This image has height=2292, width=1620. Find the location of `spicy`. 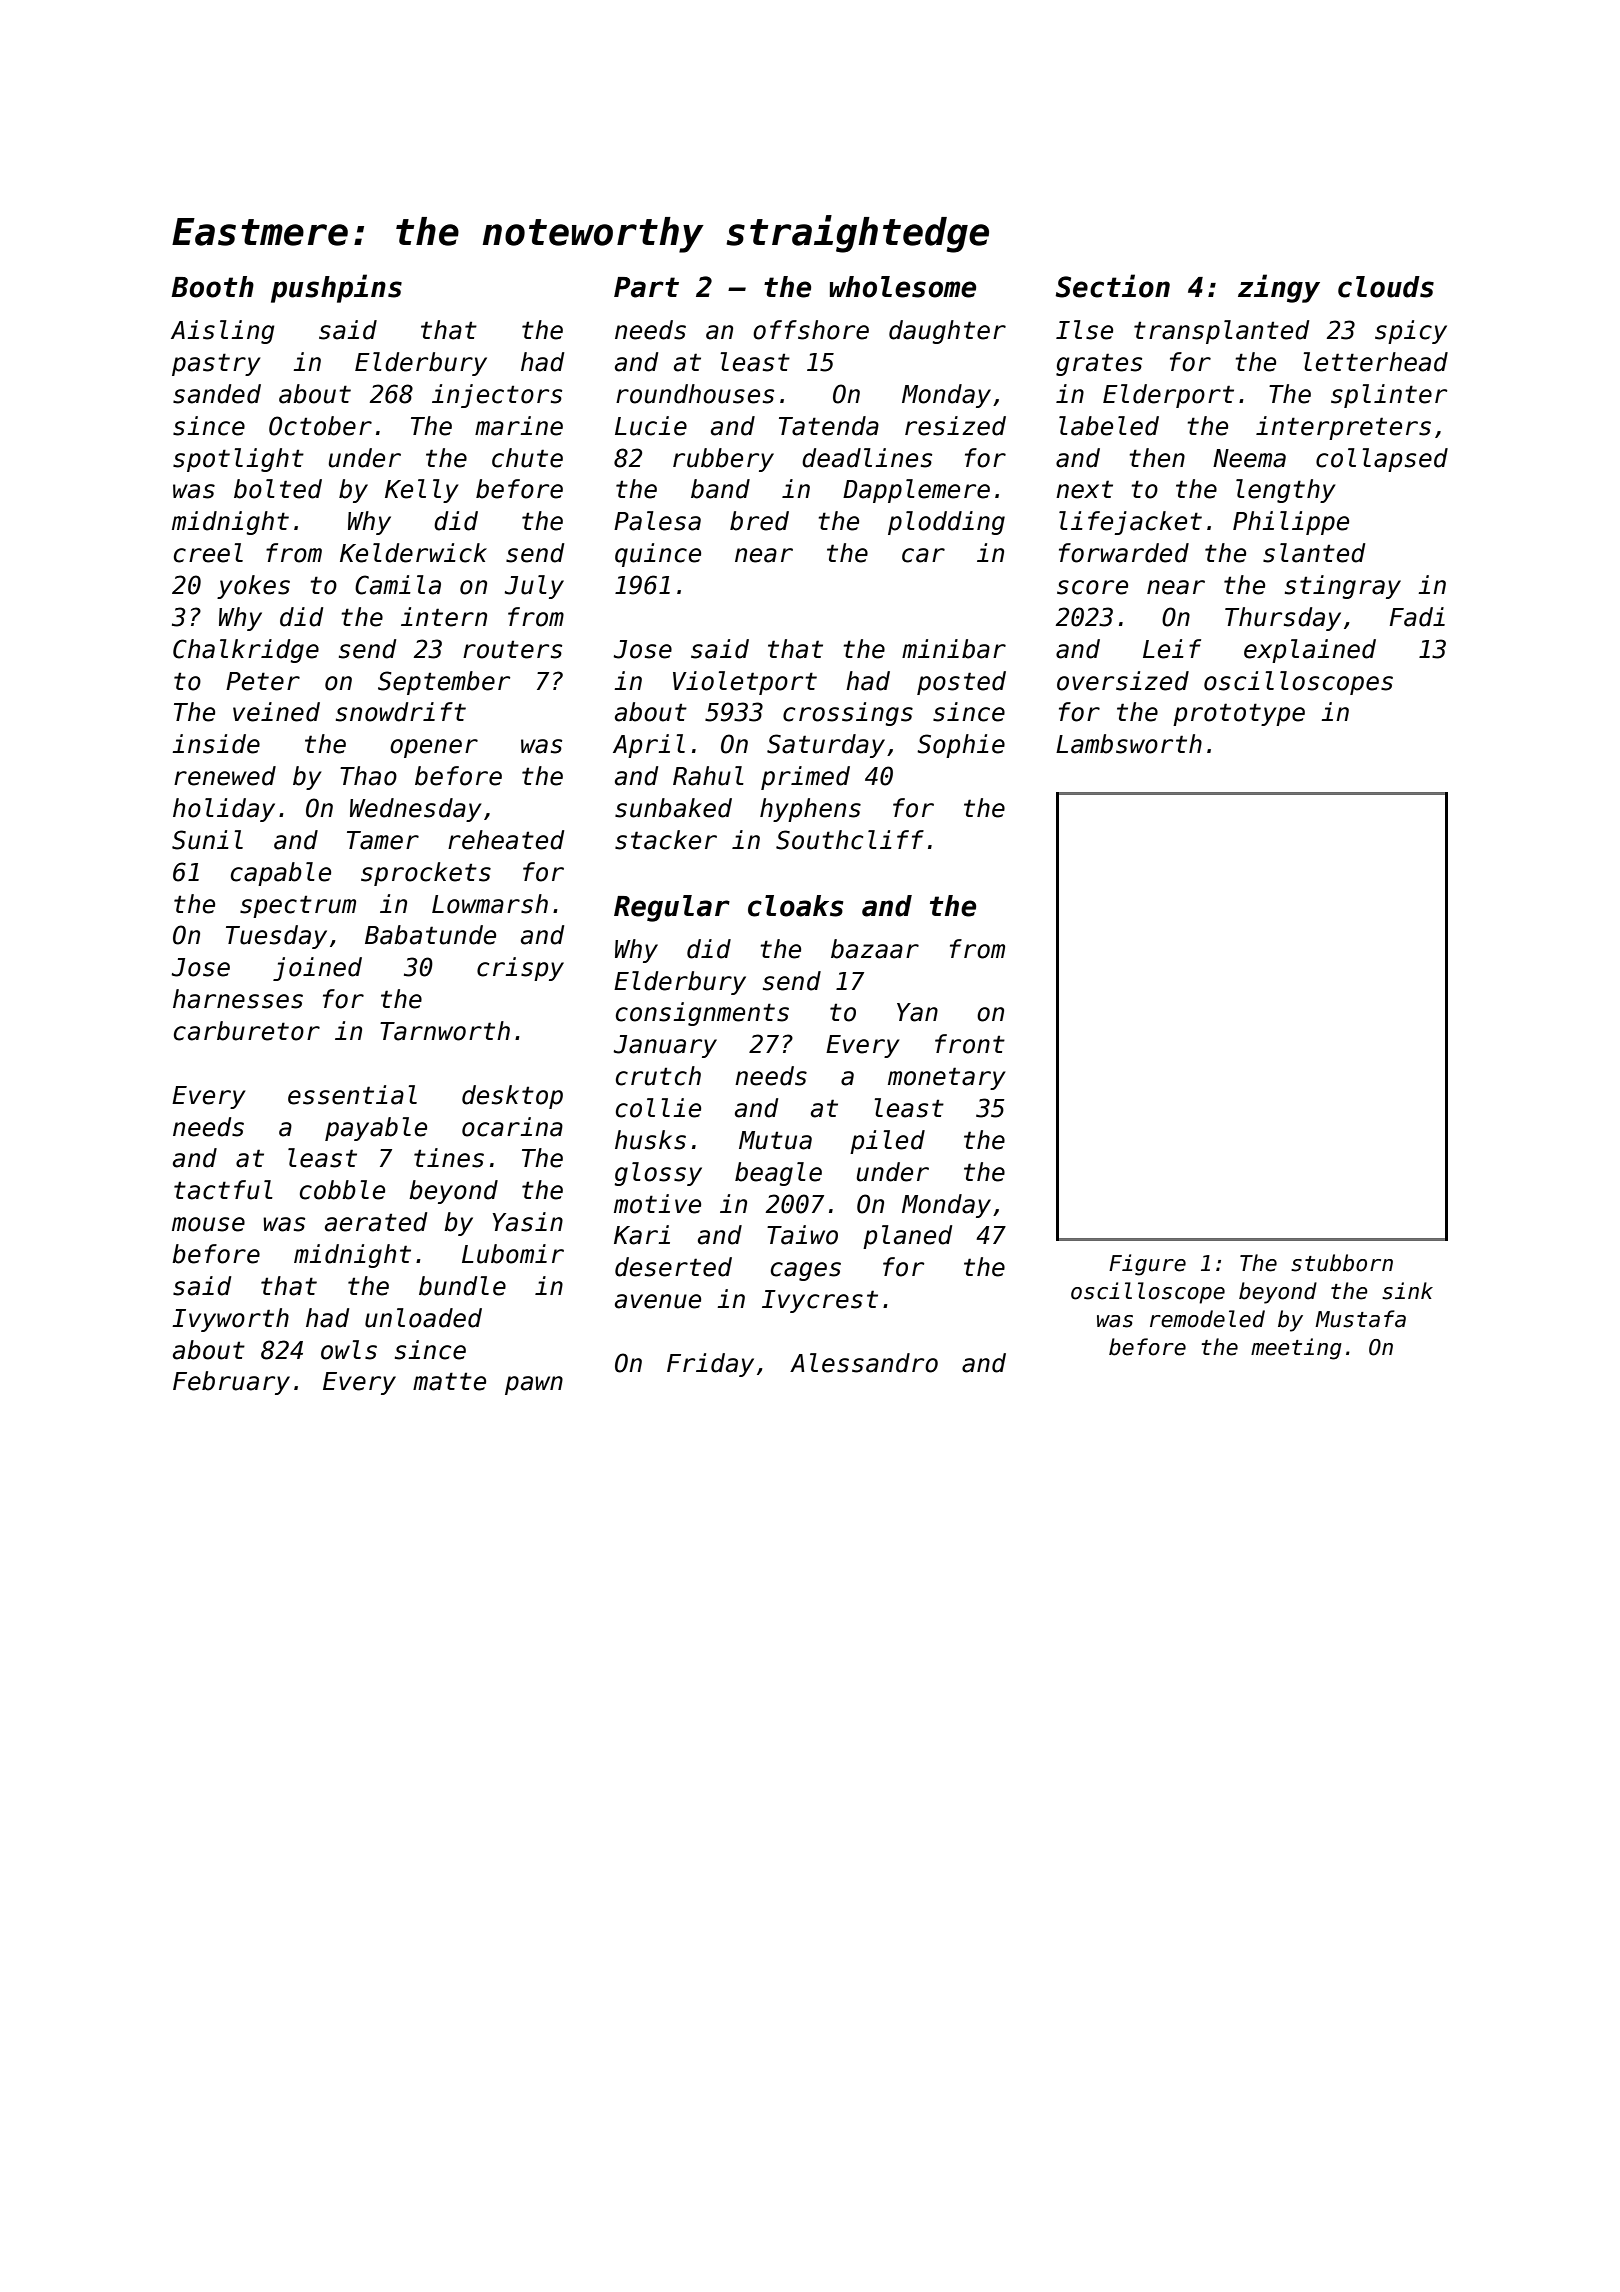

spicy is located at coordinates (1411, 332).
